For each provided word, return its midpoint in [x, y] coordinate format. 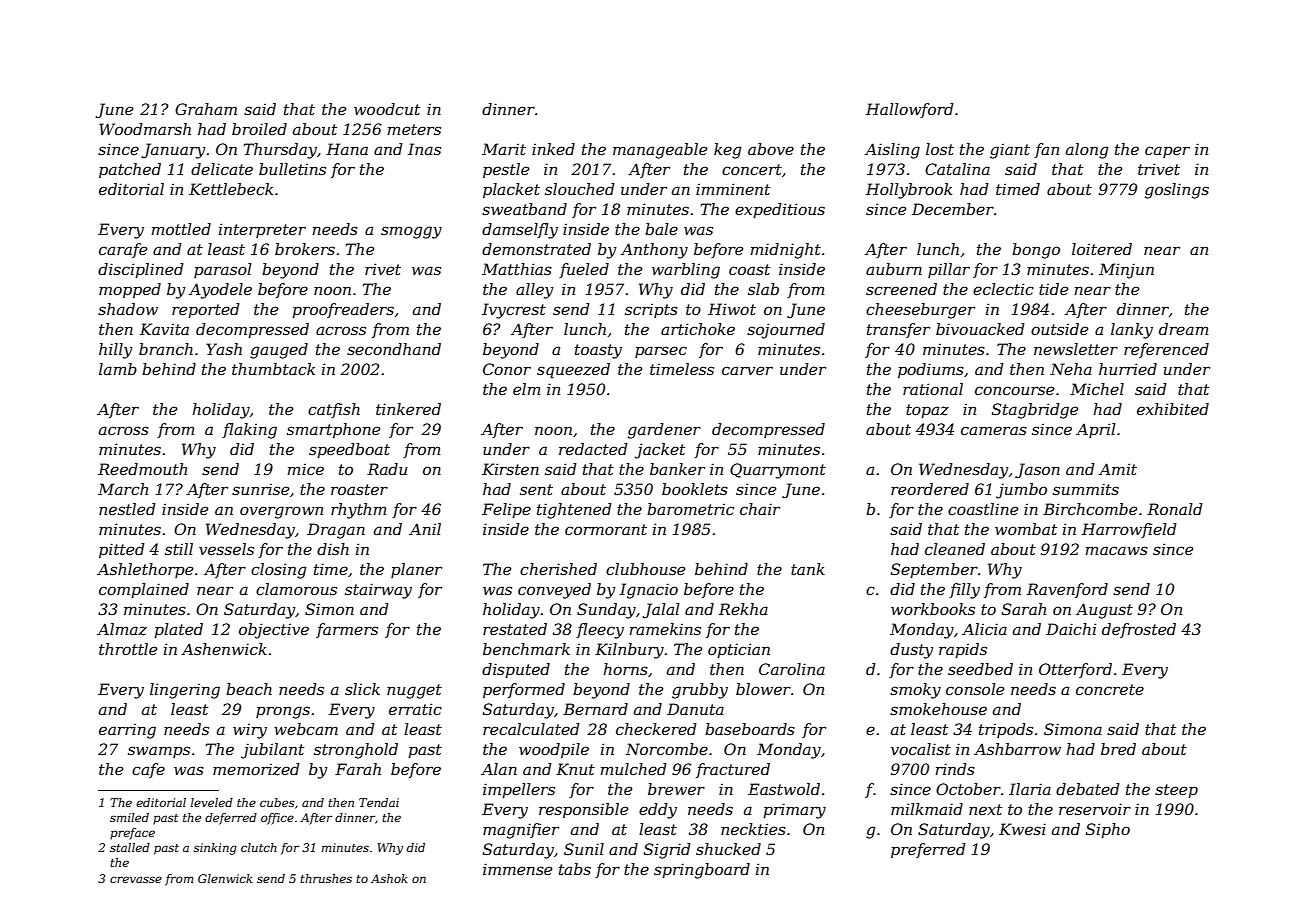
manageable [660, 151]
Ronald [1175, 509]
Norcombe [666, 749]
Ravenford [1067, 590]
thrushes [326, 878]
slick [362, 689]
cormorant [606, 529]
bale [661, 229]
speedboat [349, 450]
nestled [127, 509]
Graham [206, 109]
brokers [305, 249]
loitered [1102, 249]
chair [760, 509]
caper [1167, 152]
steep [1176, 791]
